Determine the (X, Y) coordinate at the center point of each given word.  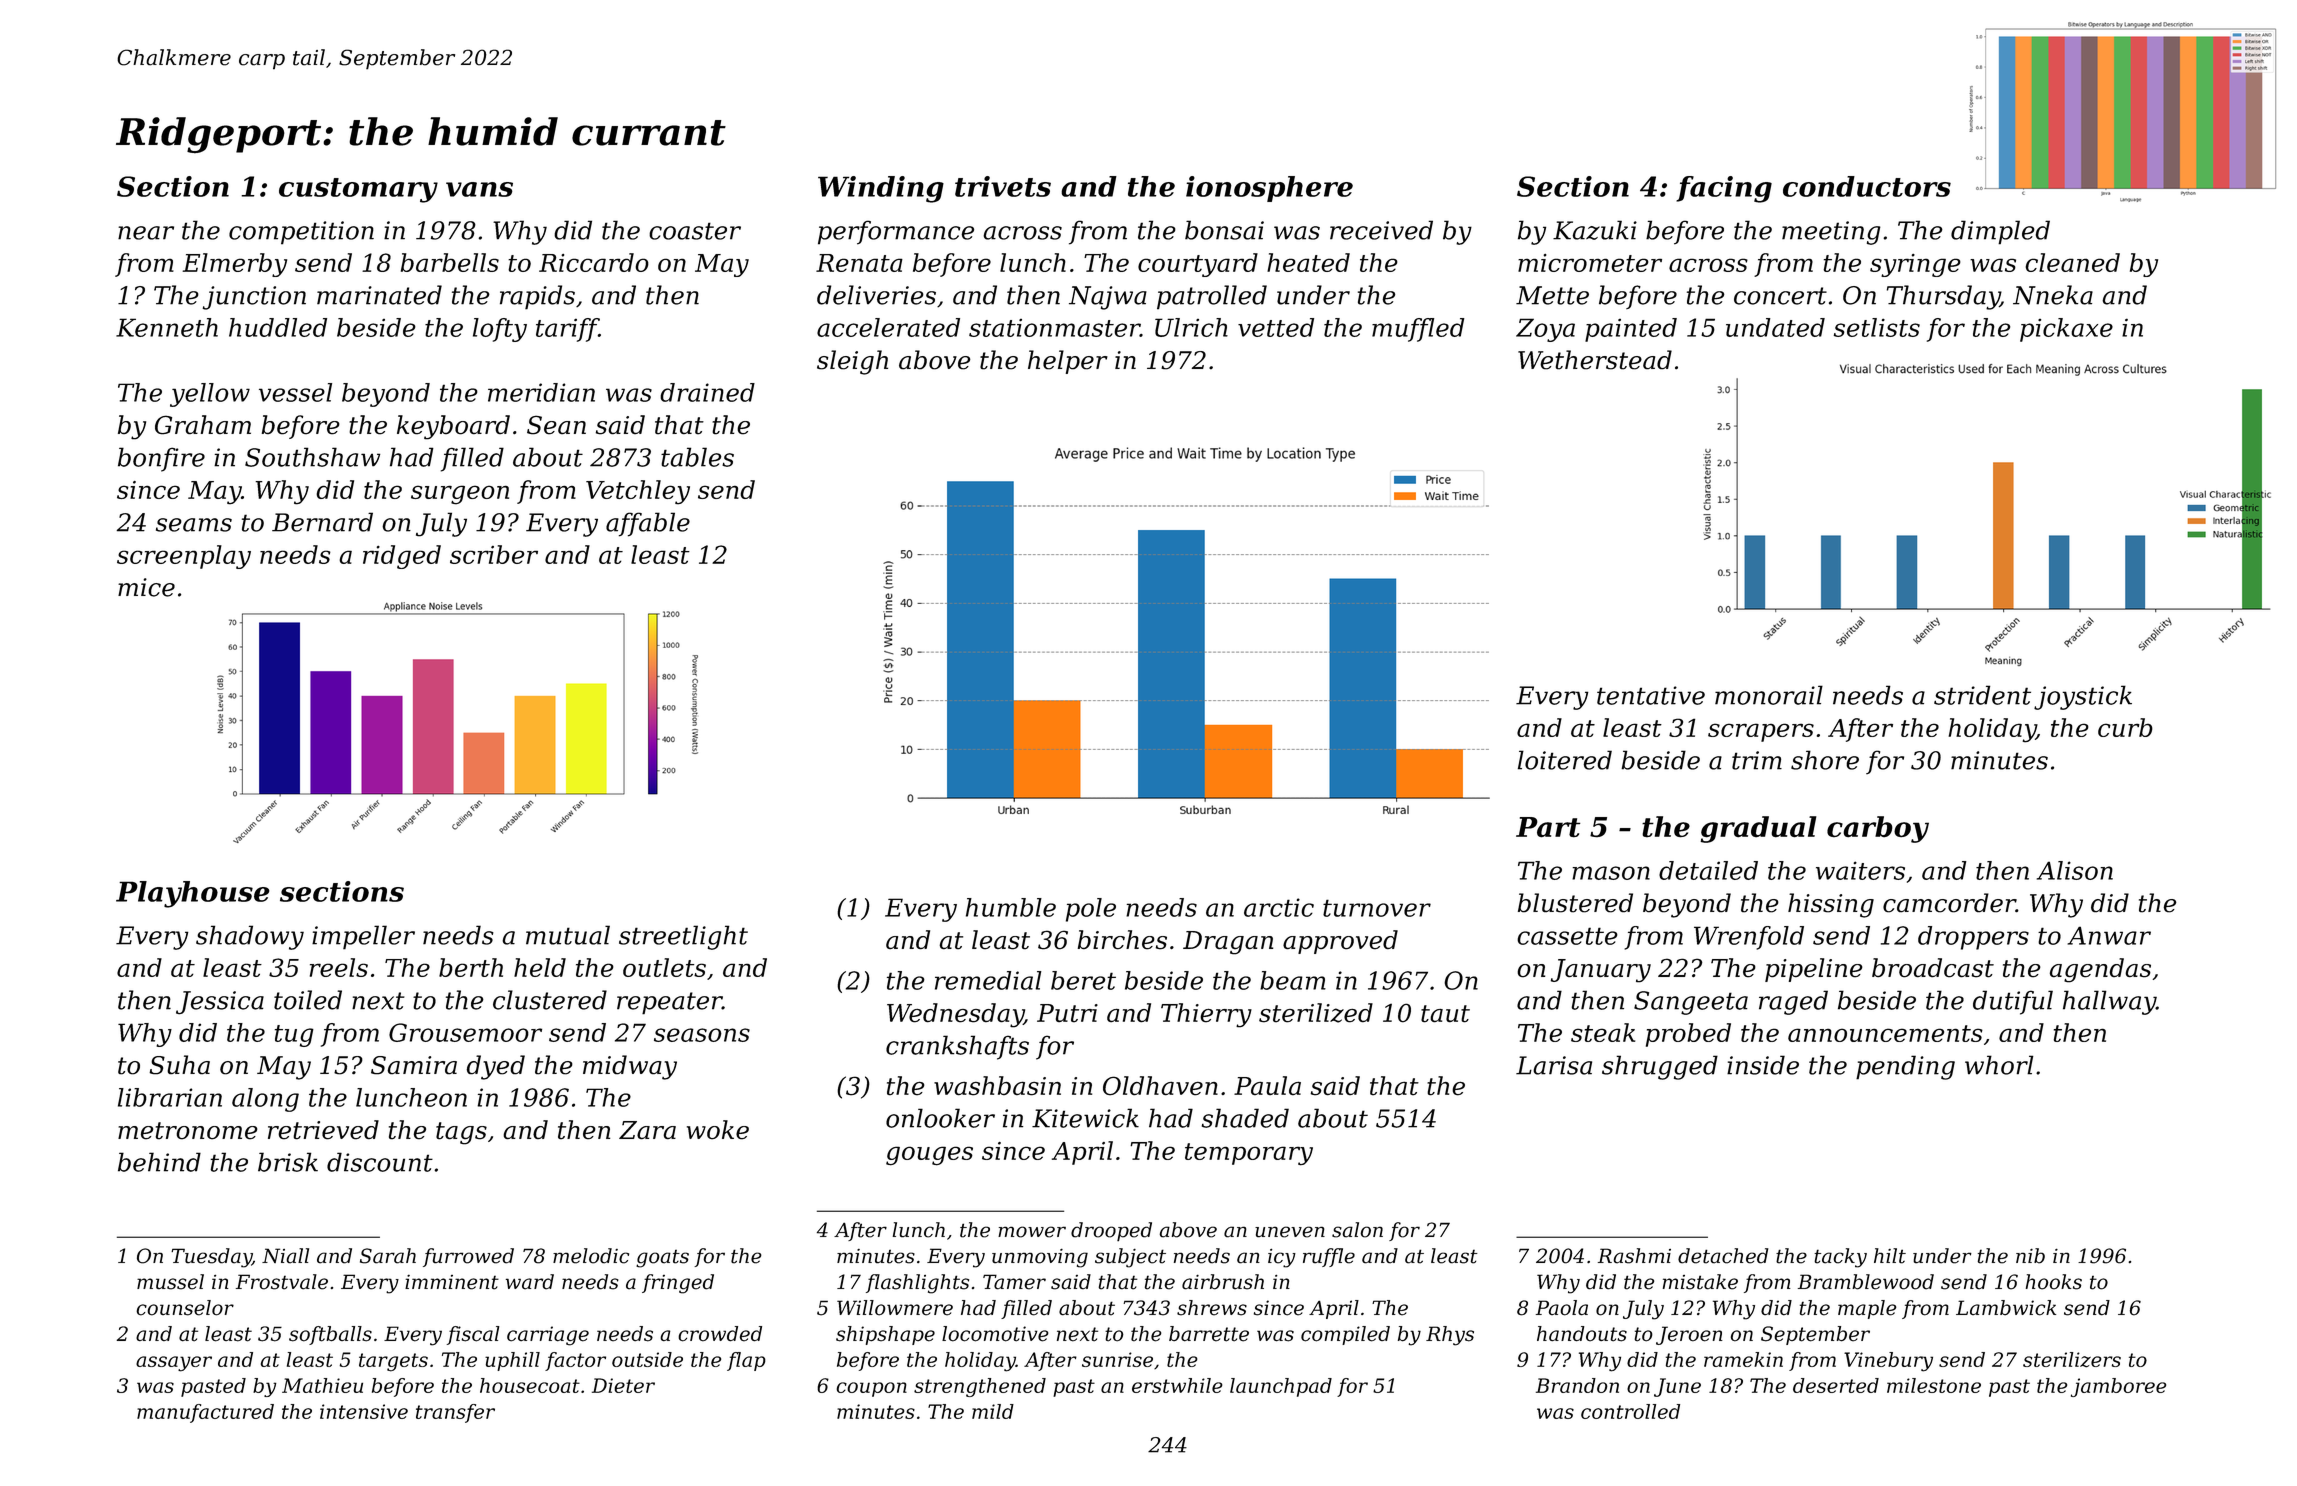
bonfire (161, 459)
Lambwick (2006, 1308)
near (146, 233)
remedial (988, 980)
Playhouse (193, 894)
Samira (414, 1065)
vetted (1276, 327)
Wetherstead (1595, 360)
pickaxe (2066, 330)
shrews (1212, 1308)
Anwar (2109, 935)
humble (1011, 907)
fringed (678, 1284)
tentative (1651, 695)
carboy (1878, 829)
